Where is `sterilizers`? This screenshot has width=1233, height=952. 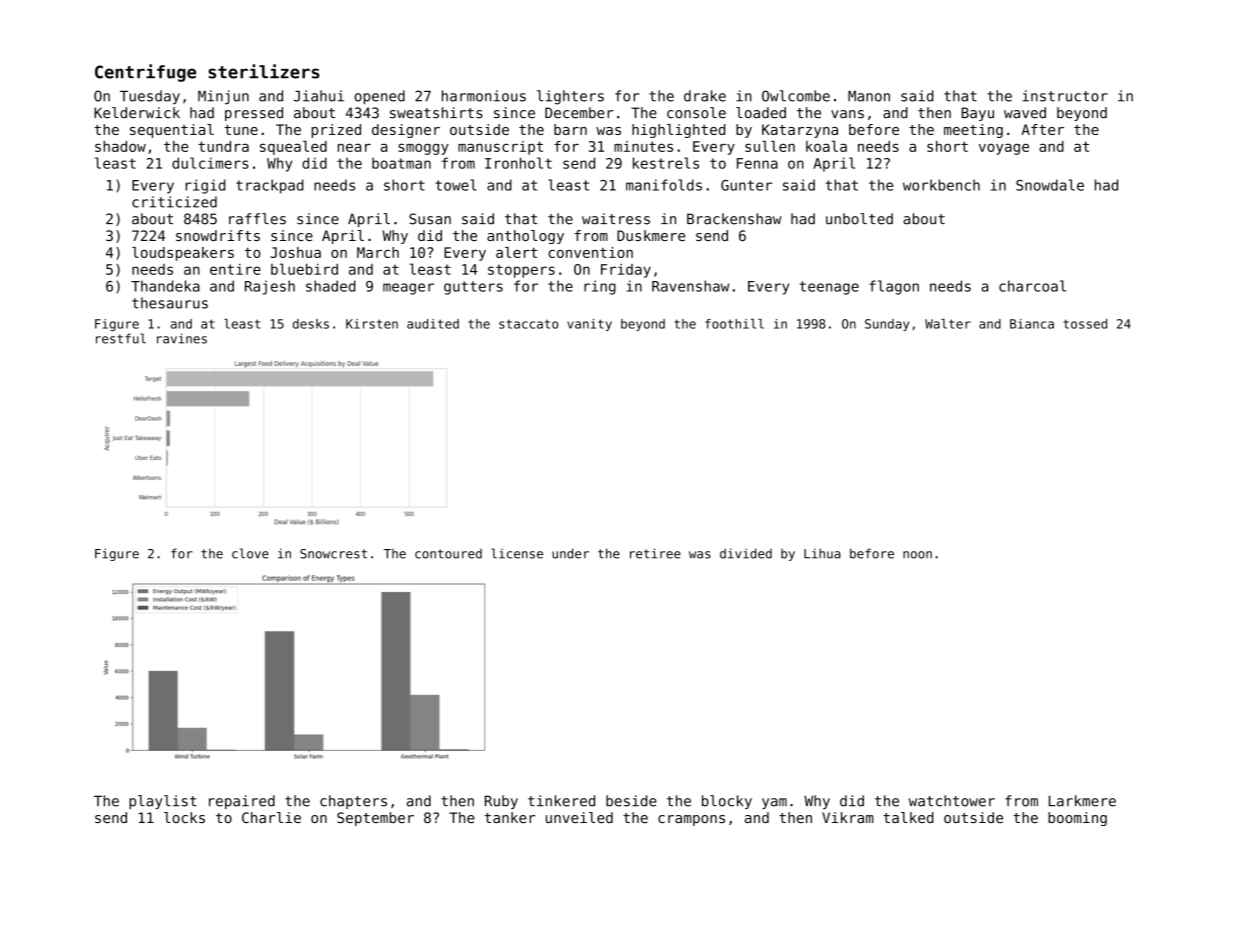
sterilizers is located at coordinates (264, 71).
